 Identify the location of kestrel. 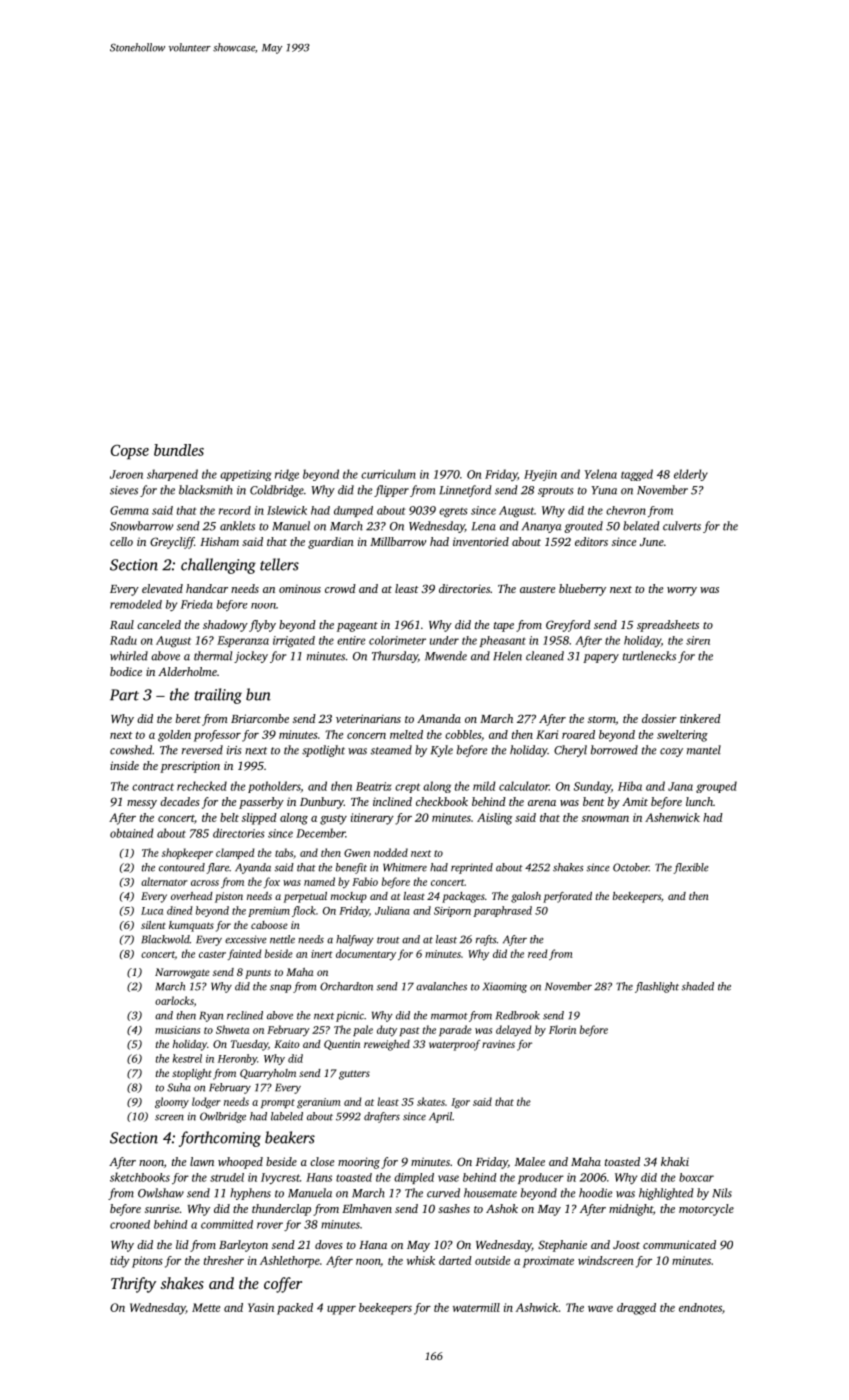
(187, 1058).
